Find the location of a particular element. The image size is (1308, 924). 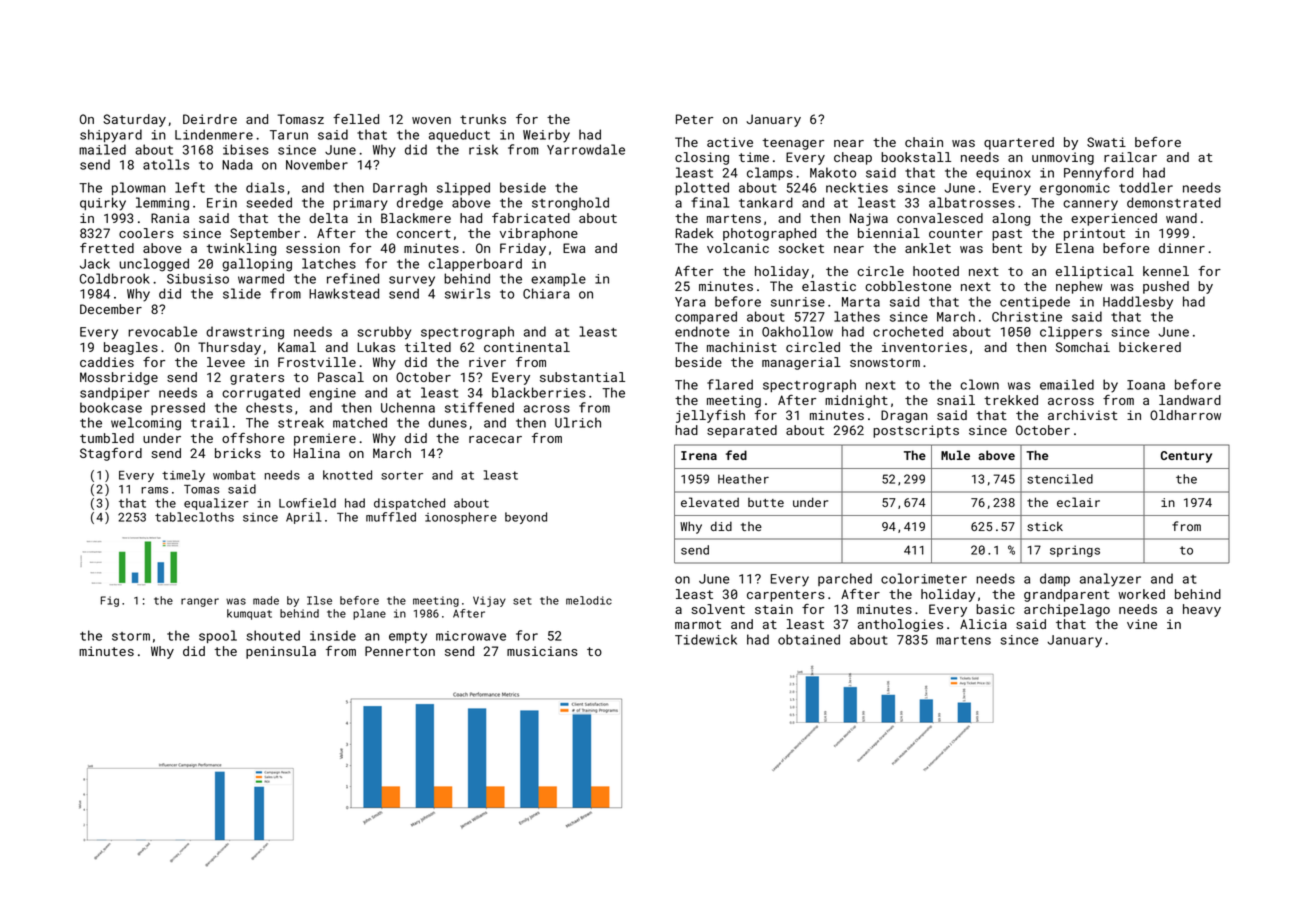

Deirdre is located at coordinates (210, 119).
